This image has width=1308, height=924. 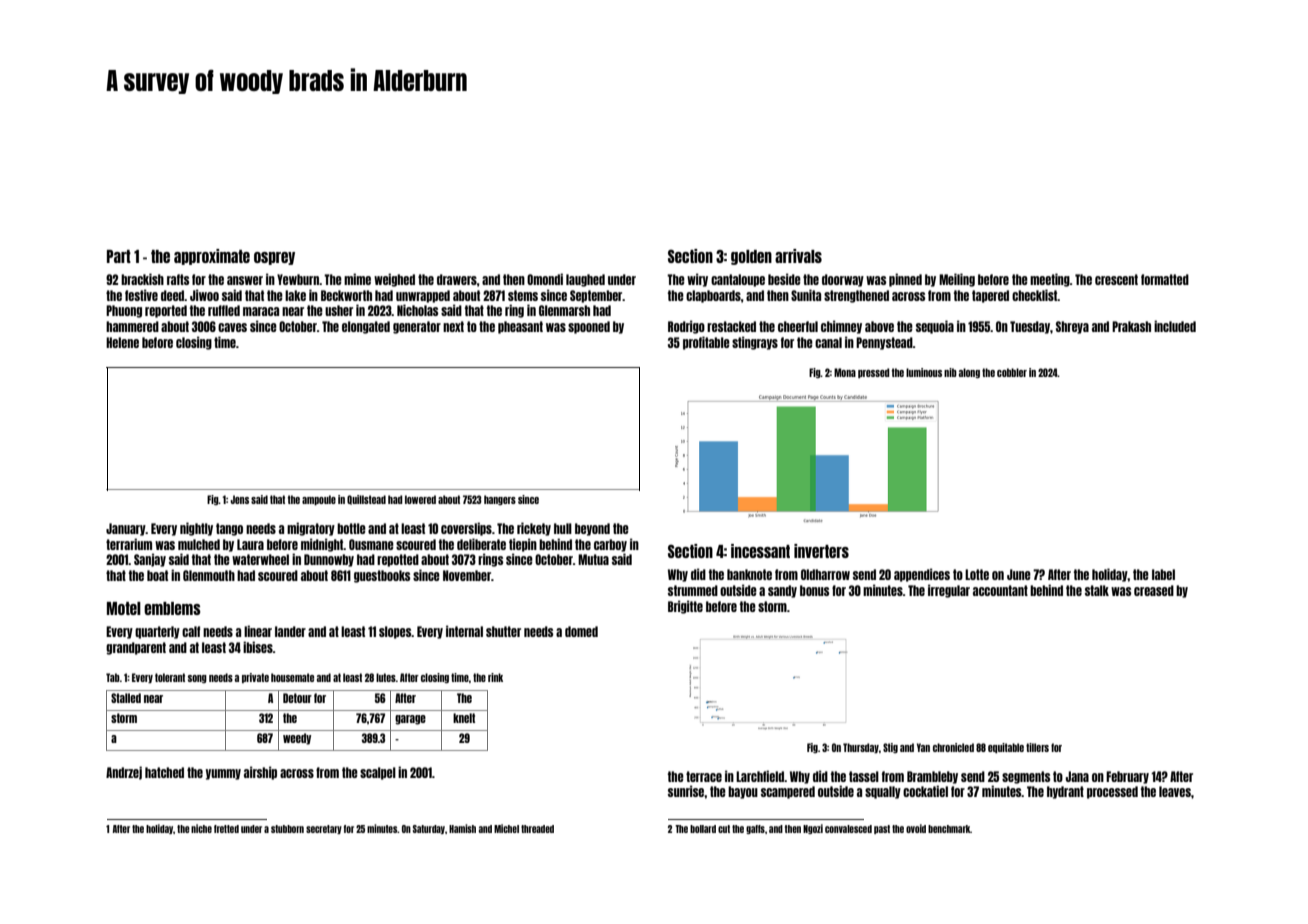 I want to click on usher, so click(x=339, y=310).
